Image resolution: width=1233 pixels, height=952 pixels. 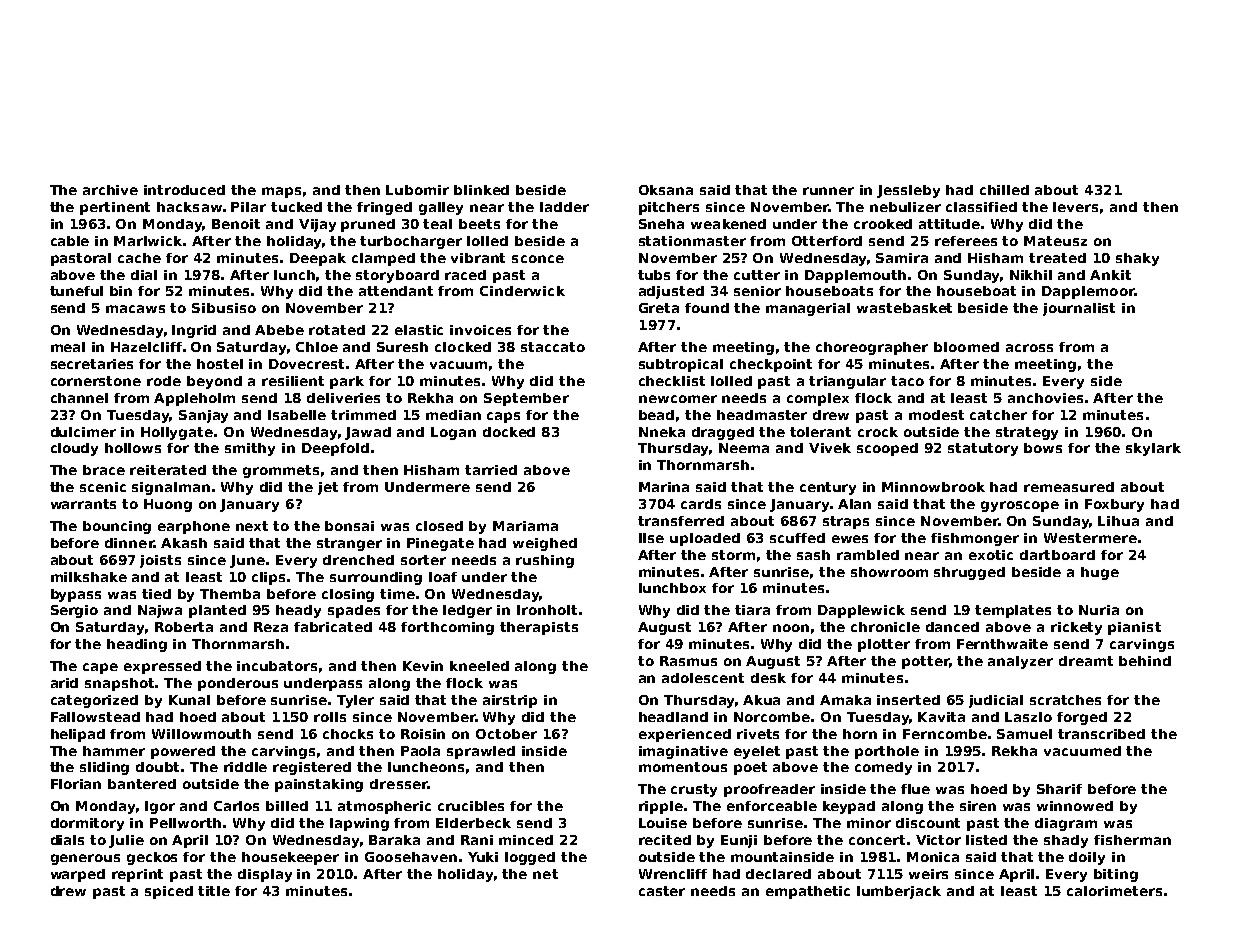 I want to click on winnowed, so click(x=1075, y=806).
